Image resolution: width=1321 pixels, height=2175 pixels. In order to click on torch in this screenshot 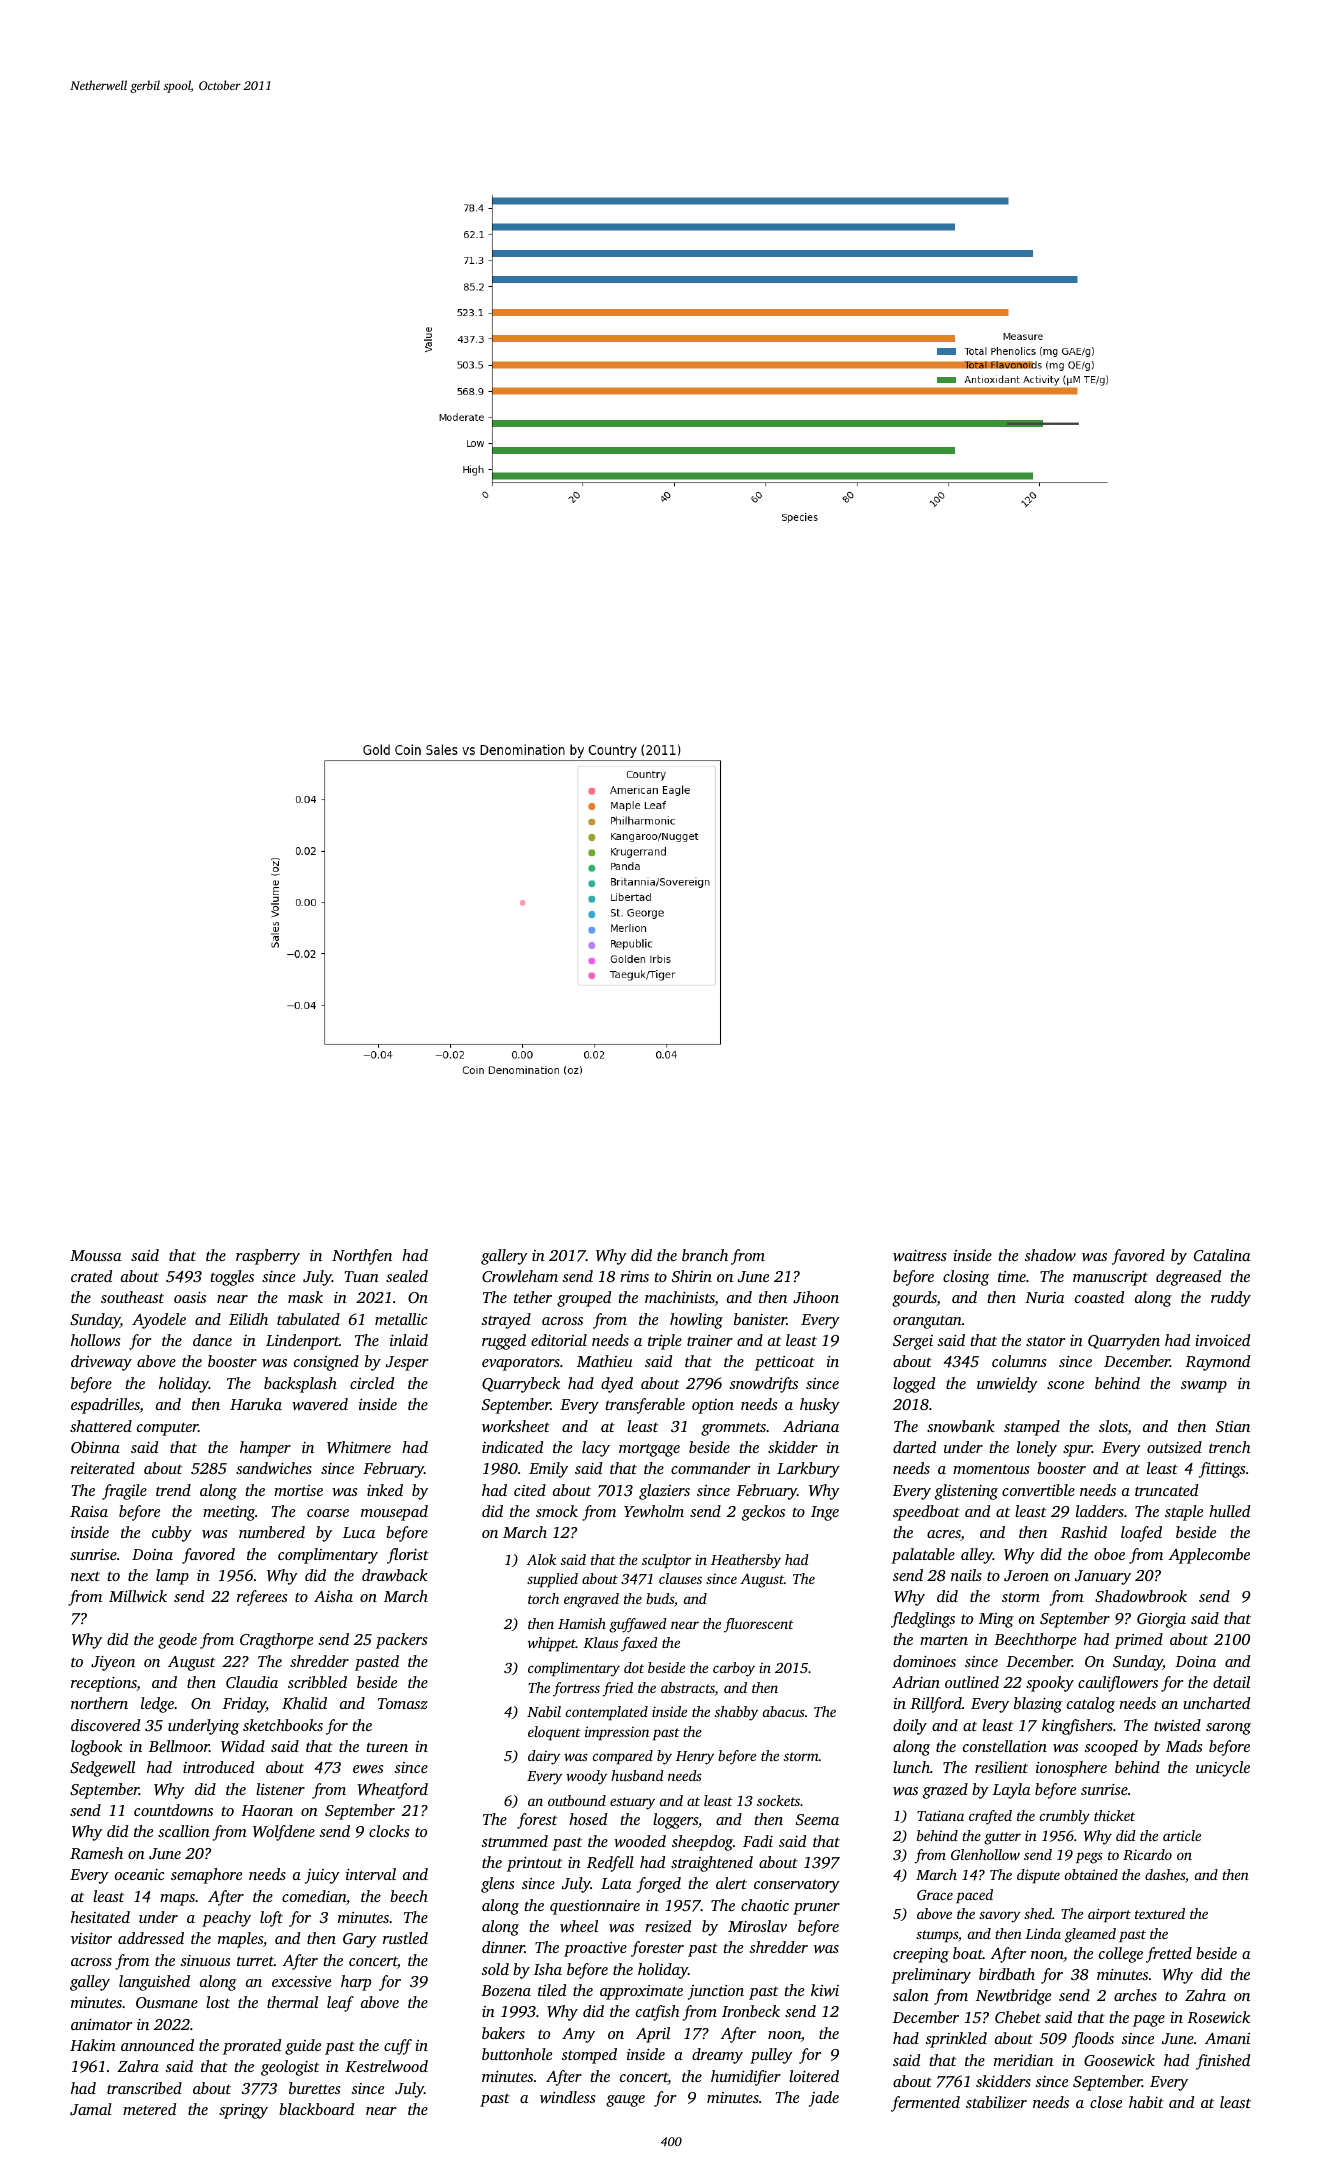, I will do `click(543, 1598)`.
